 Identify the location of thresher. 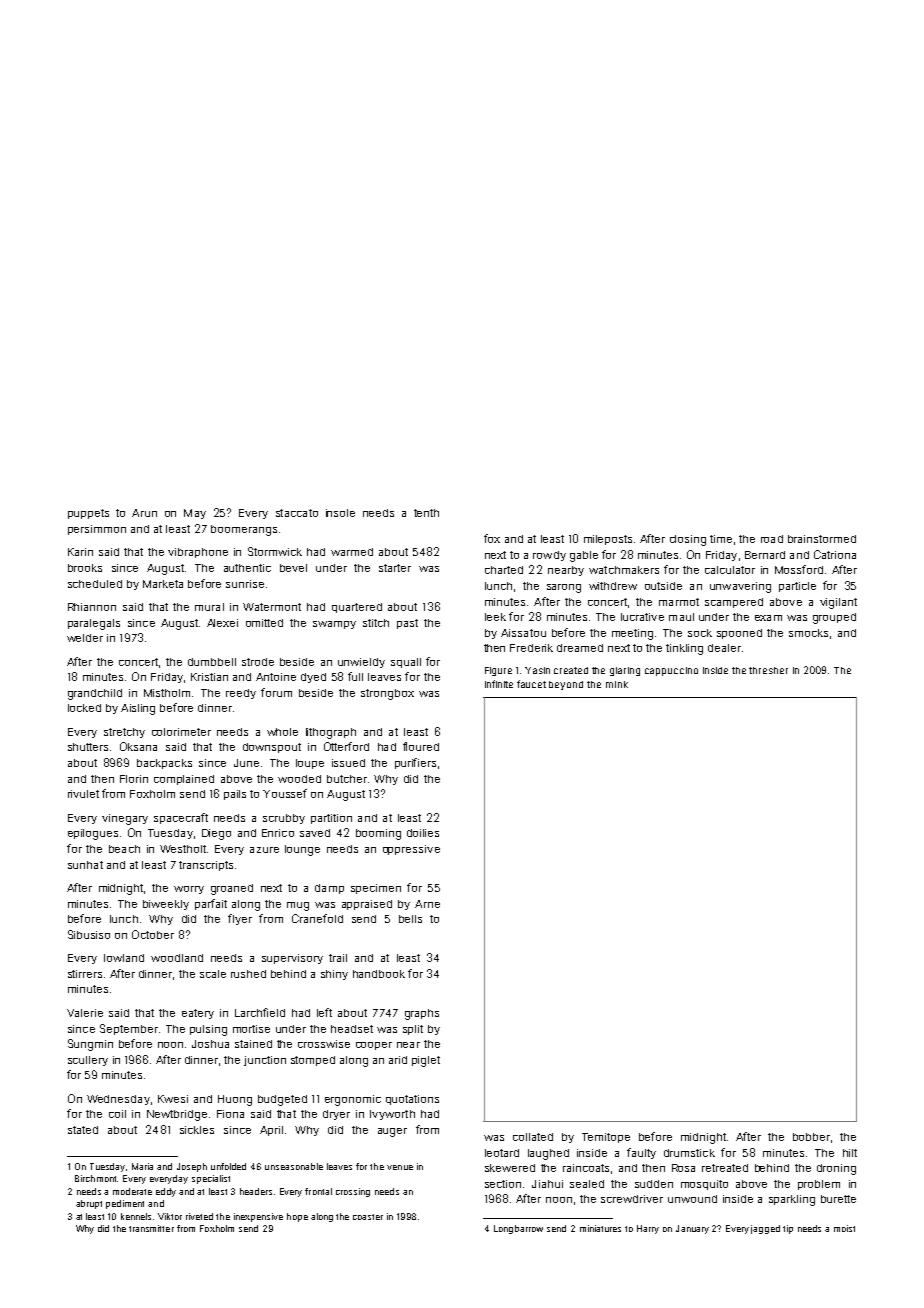
(768, 670).
